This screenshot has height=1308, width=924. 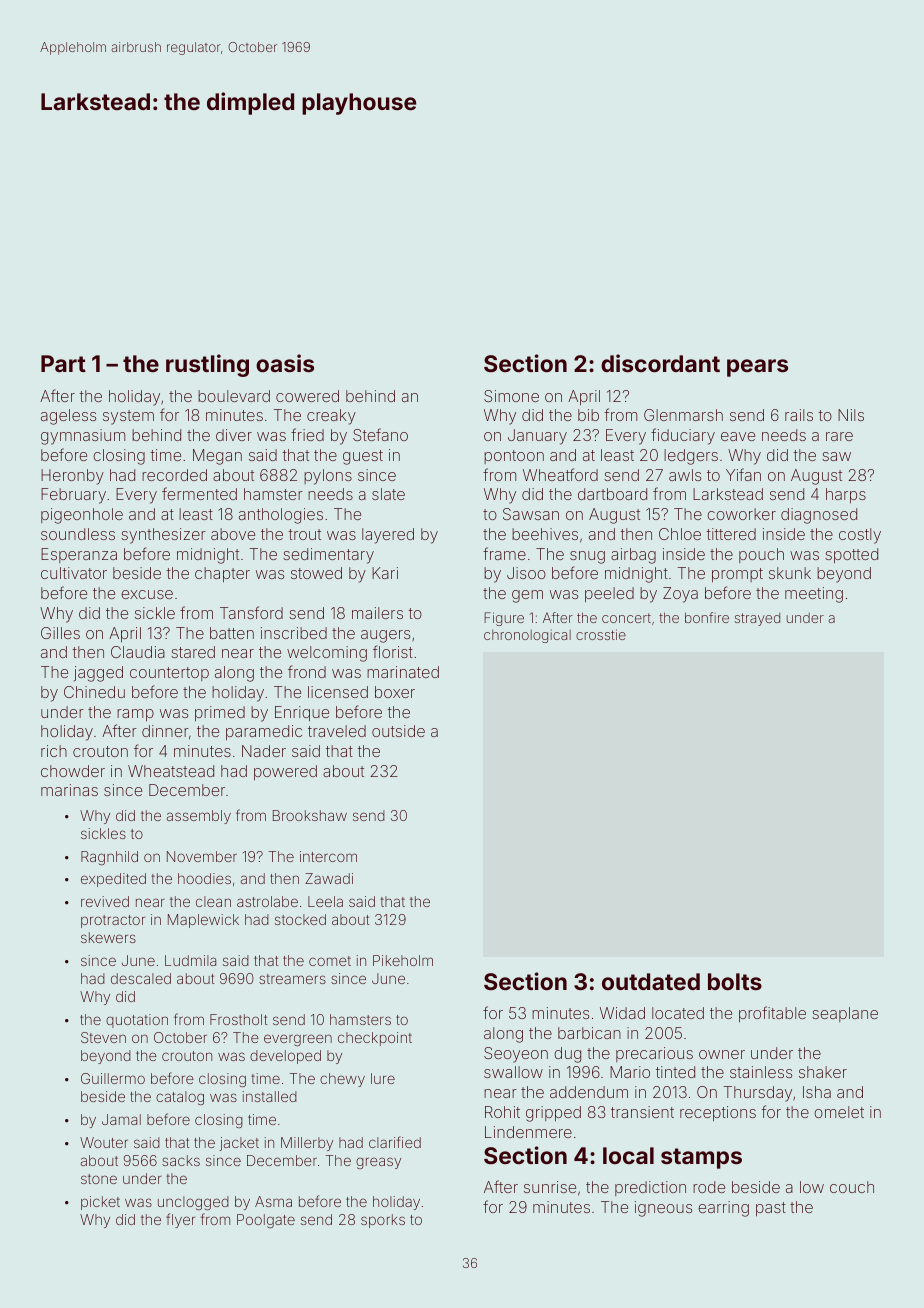 I want to click on igneous, so click(x=663, y=1209).
